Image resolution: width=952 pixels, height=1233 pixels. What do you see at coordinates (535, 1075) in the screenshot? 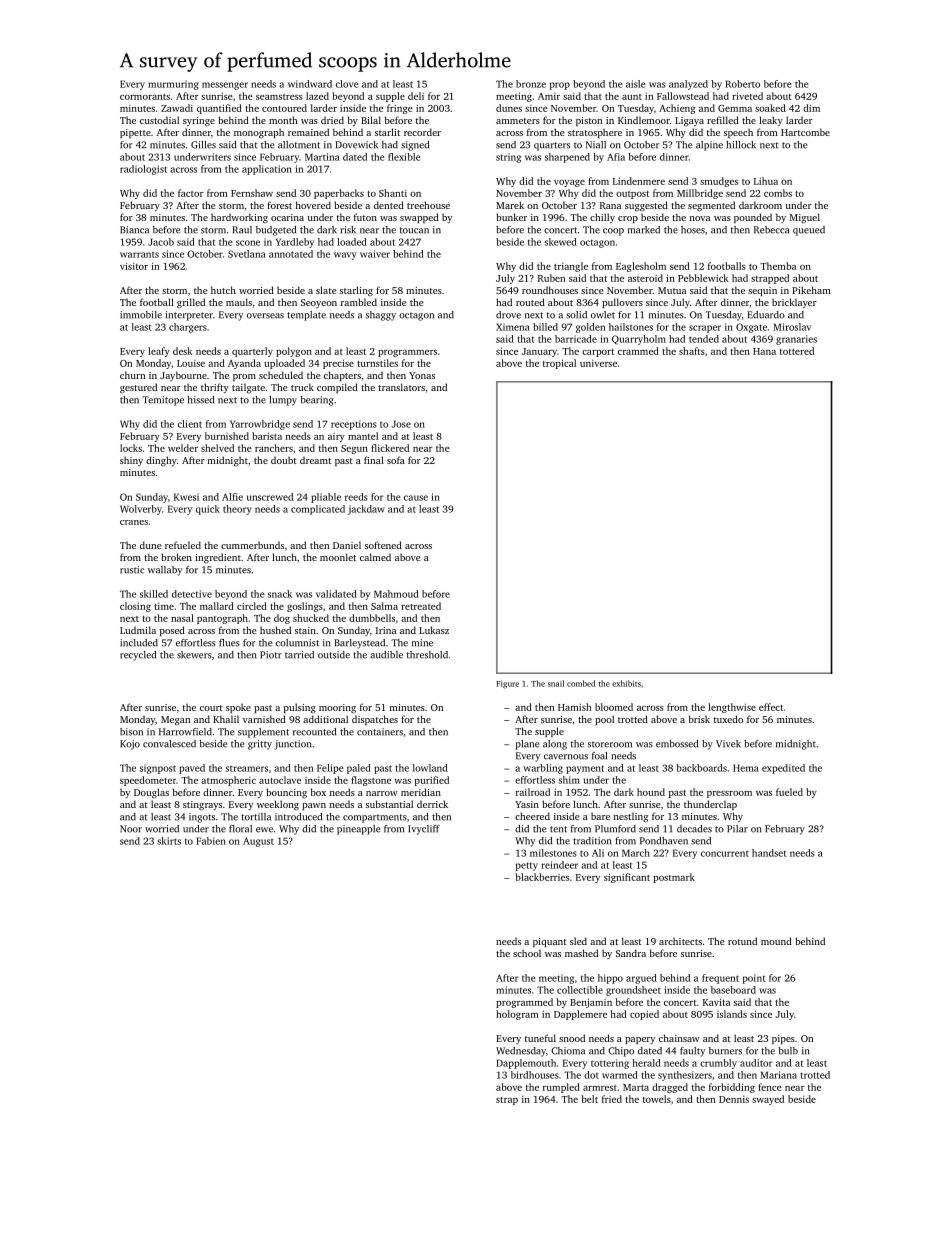
I see `birdhouses` at bounding box center [535, 1075].
